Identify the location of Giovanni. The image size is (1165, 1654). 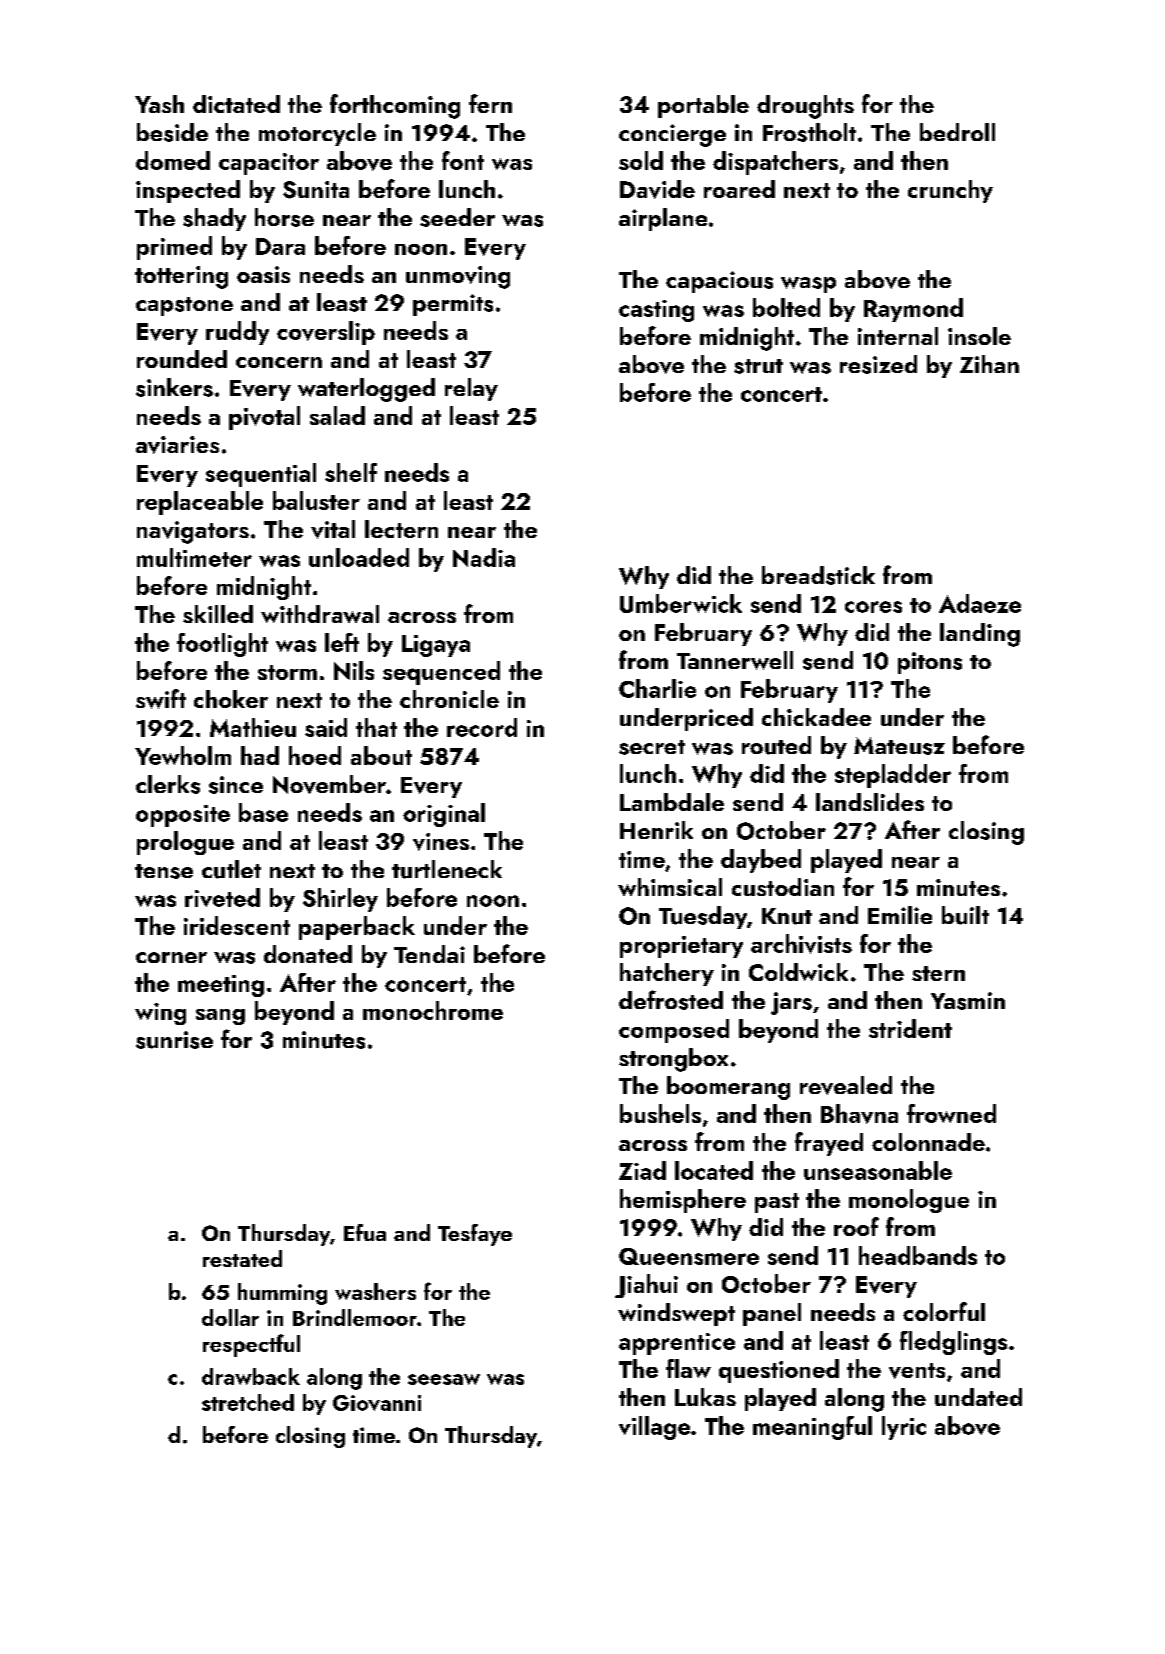
(377, 1403).
